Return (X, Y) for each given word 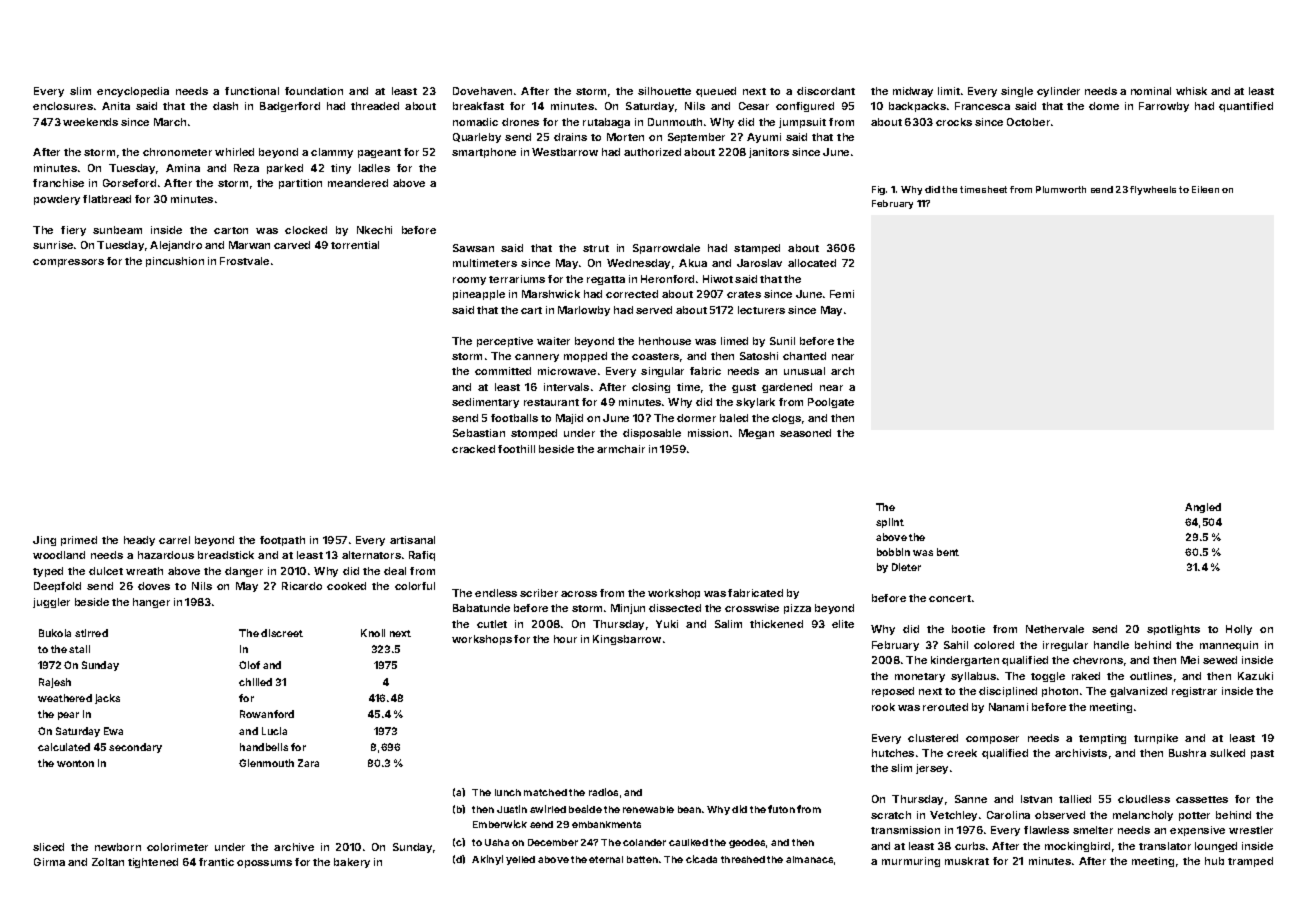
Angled (1203, 508)
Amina (183, 168)
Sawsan (473, 248)
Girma (49, 862)
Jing (44, 541)
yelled (520, 860)
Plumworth (1061, 189)
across (579, 594)
